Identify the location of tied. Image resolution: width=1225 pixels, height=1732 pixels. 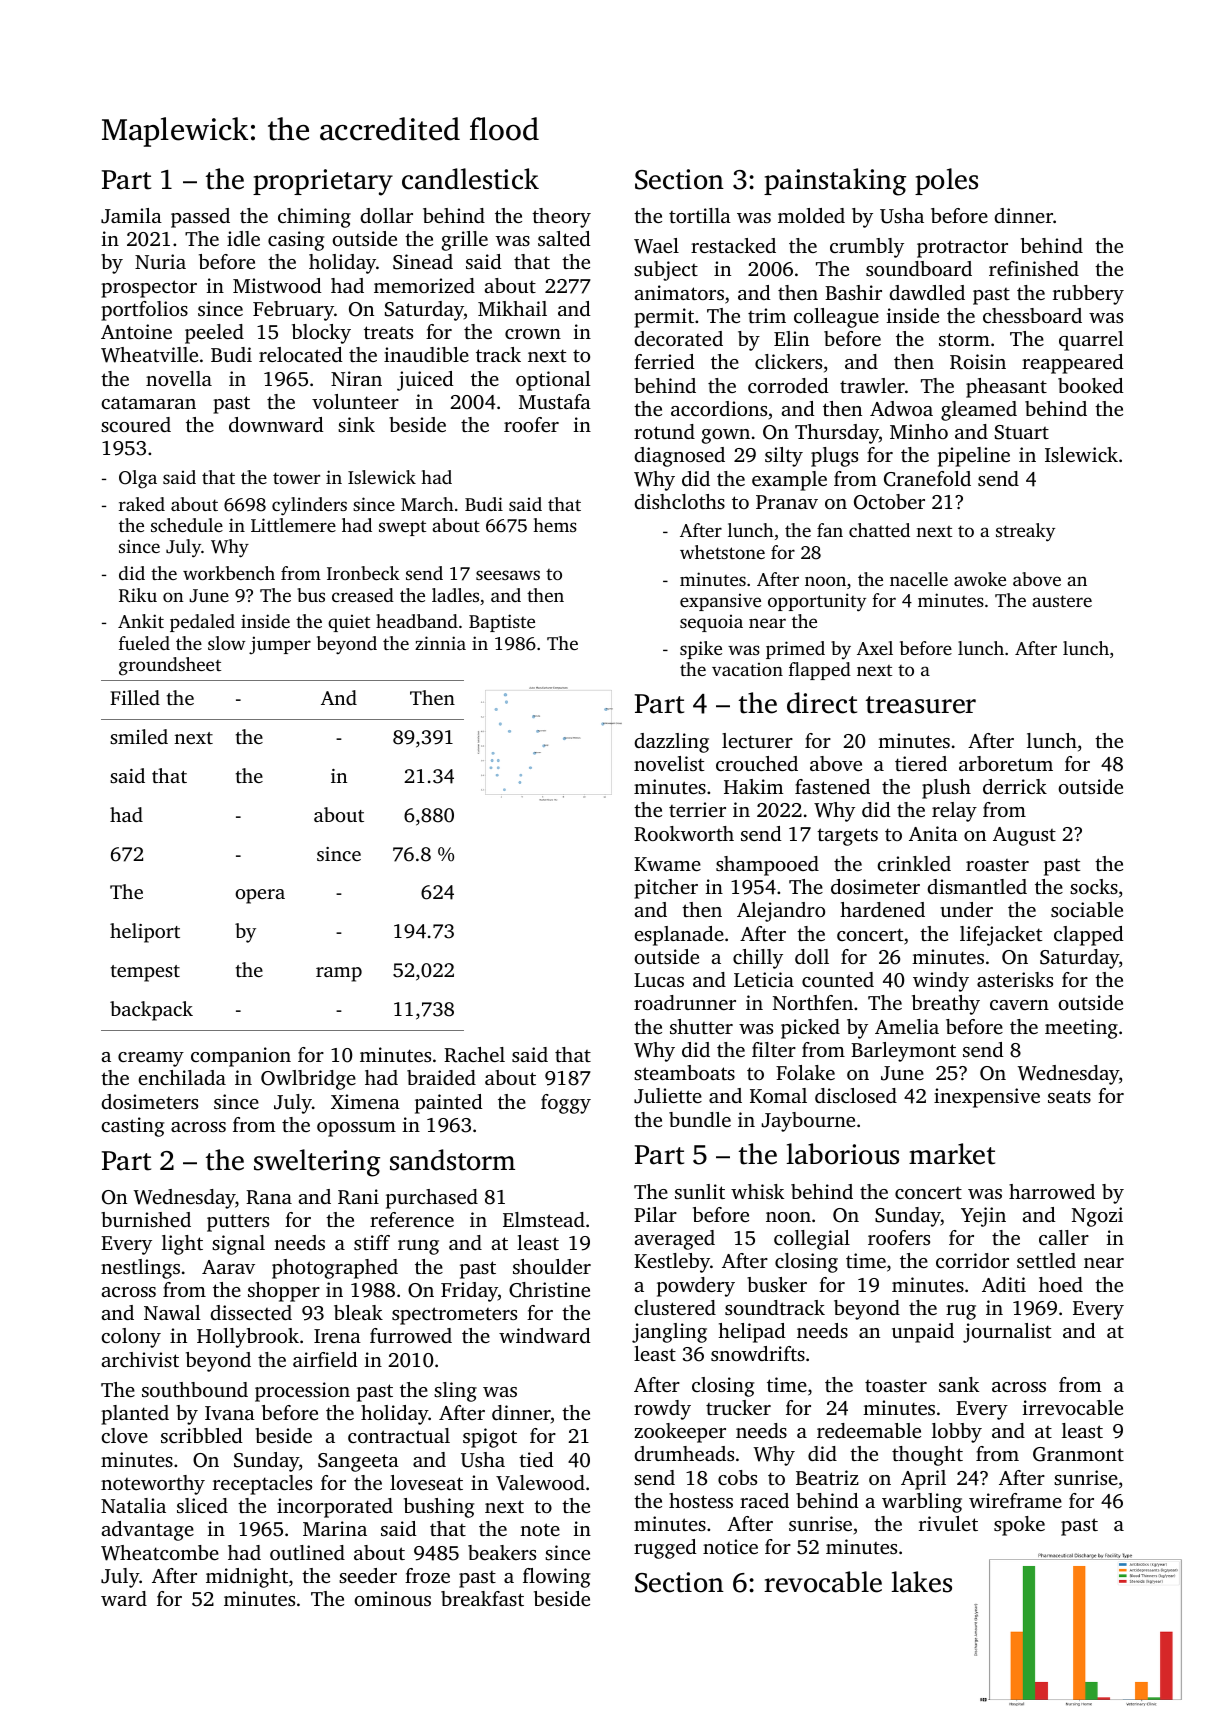
(536, 1459).
